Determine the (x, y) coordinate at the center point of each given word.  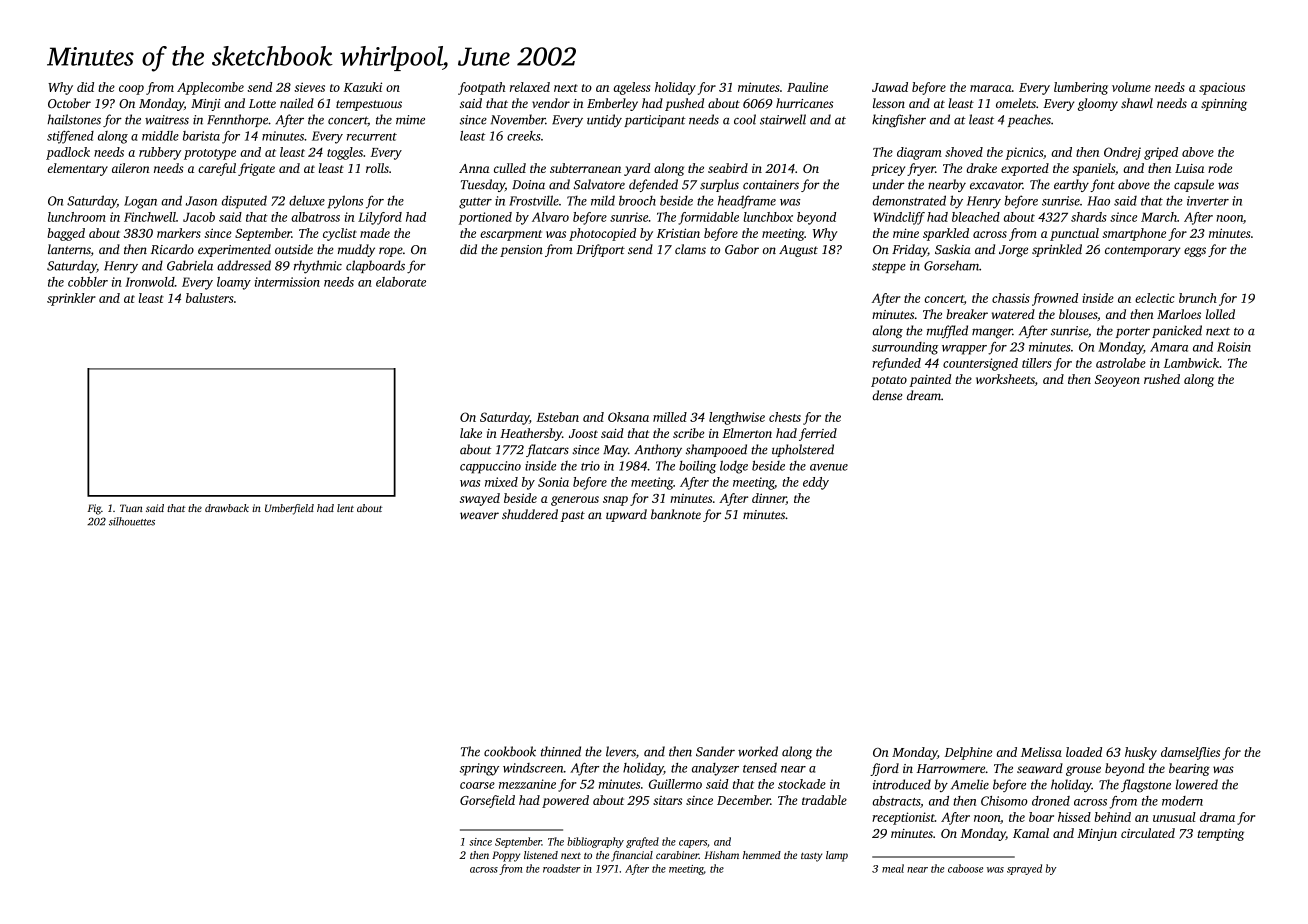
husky (1141, 753)
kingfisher (899, 121)
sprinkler (71, 299)
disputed (244, 202)
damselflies (1190, 753)
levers (621, 751)
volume (1131, 87)
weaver (479, 515)
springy (479, 769)
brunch (1198, 298)
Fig (94, 509)
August (798, 251)
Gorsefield (487, 801)
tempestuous (369, 105)
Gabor (742, 249)
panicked (1177, 331)
